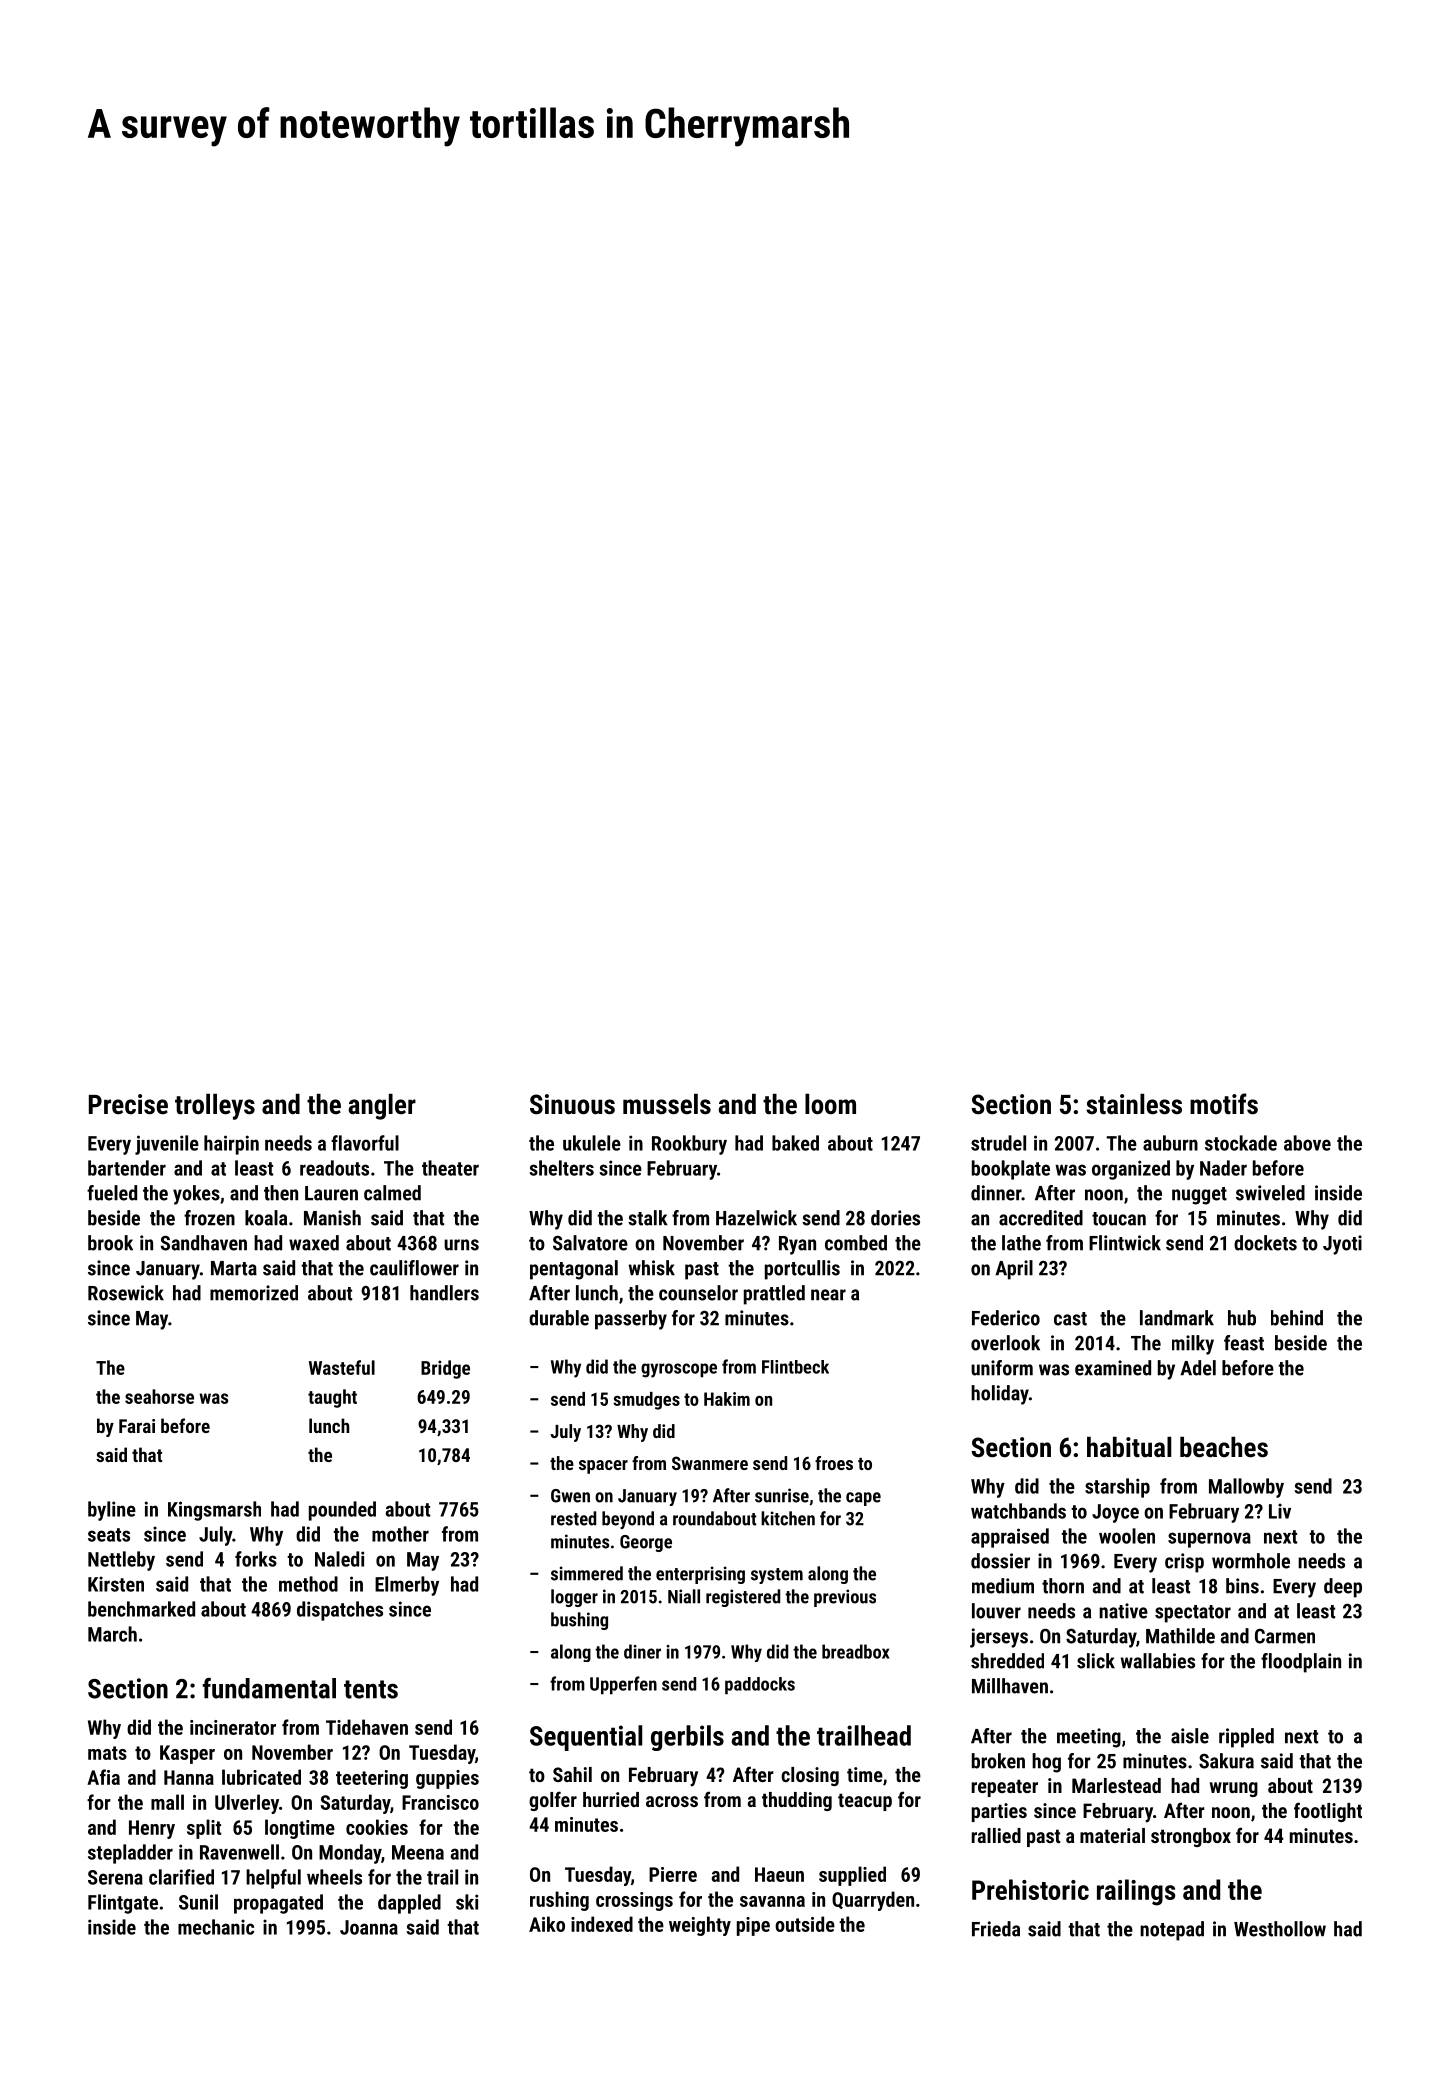 Image resolution: width=1450 pixels, height=2100 pixels. What do you see at coordinates (1223, 1168) in the screenshot?
I see `Nader` at bounding box center [1223, 1168].
